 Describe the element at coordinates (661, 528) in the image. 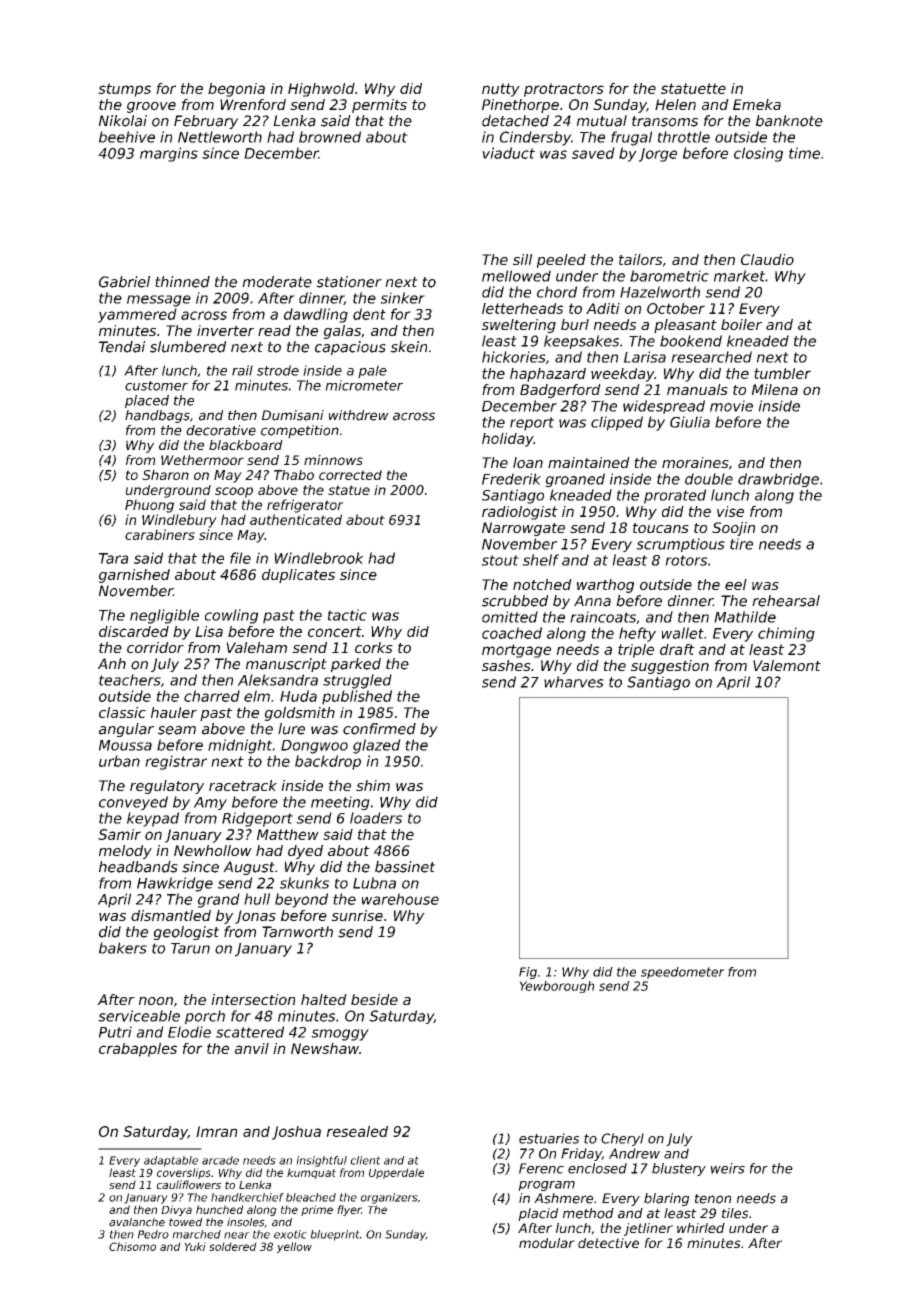

I see `toucans` at that location.
